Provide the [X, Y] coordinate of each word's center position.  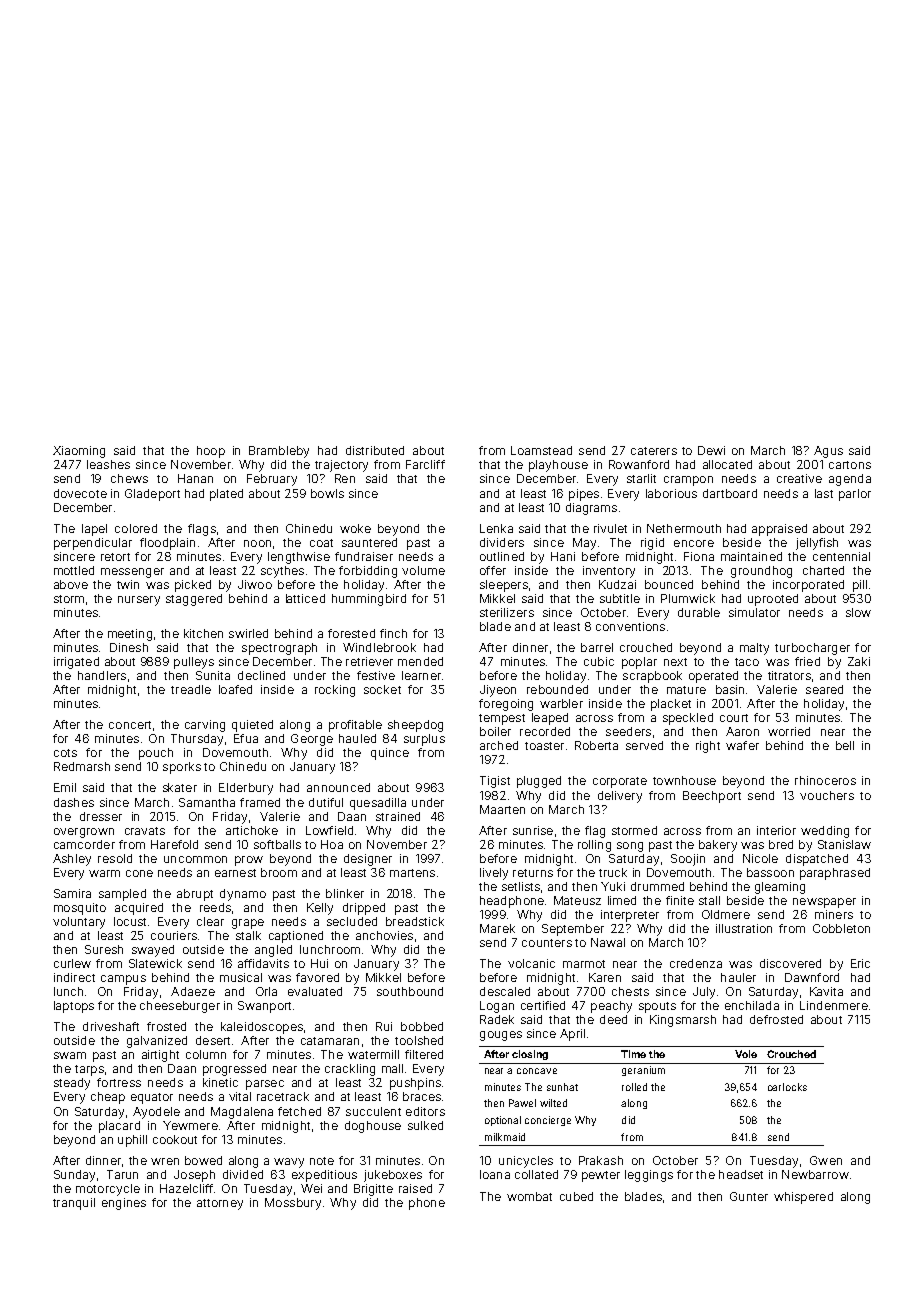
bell [845, 745]
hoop [211, 452]
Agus [828, 452]
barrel [597, 647]
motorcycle [108, 1190]
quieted [252, 726]
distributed [375, 450]
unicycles [526, 1162]
